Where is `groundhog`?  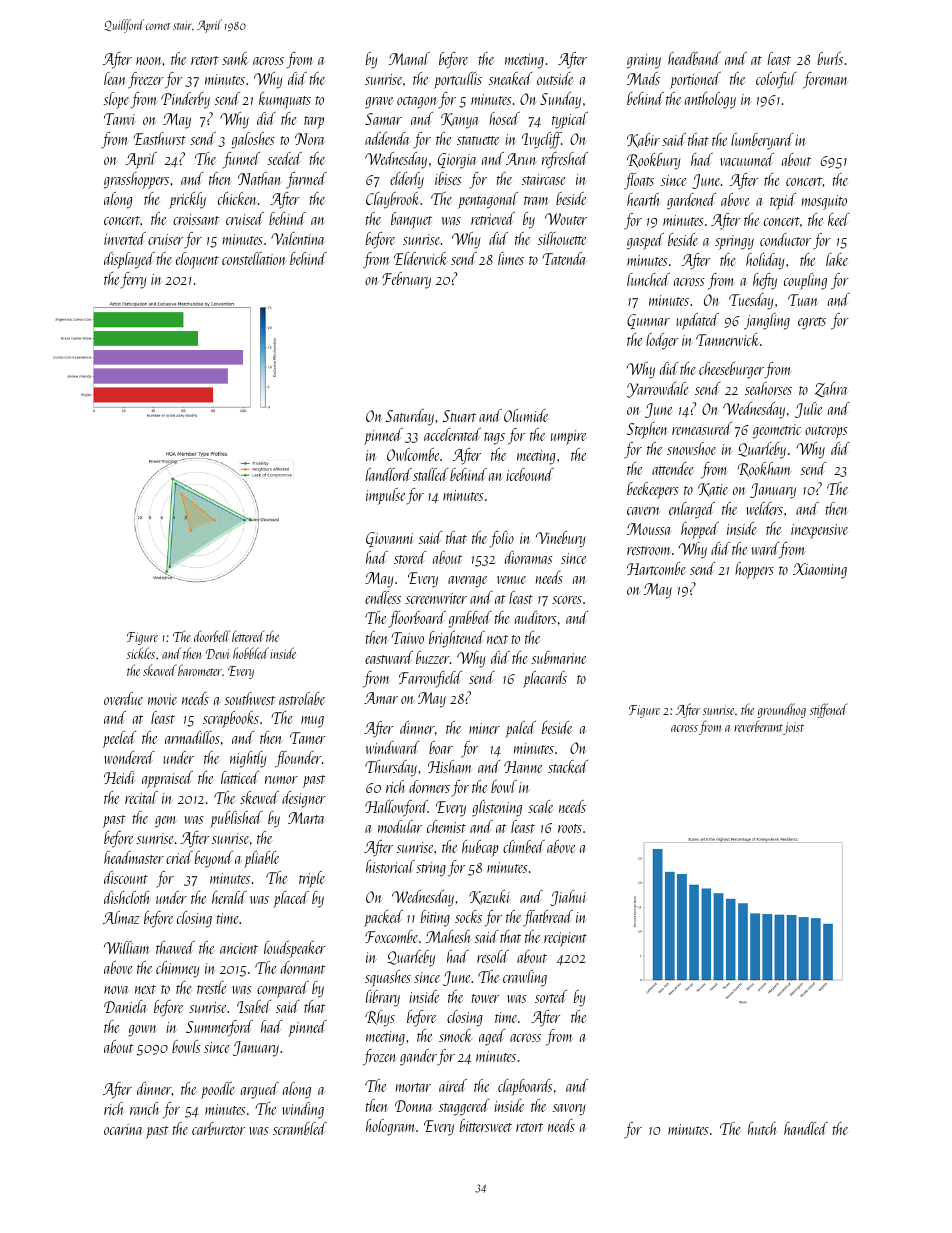
groundhog is located at coordinates (781, 710).
